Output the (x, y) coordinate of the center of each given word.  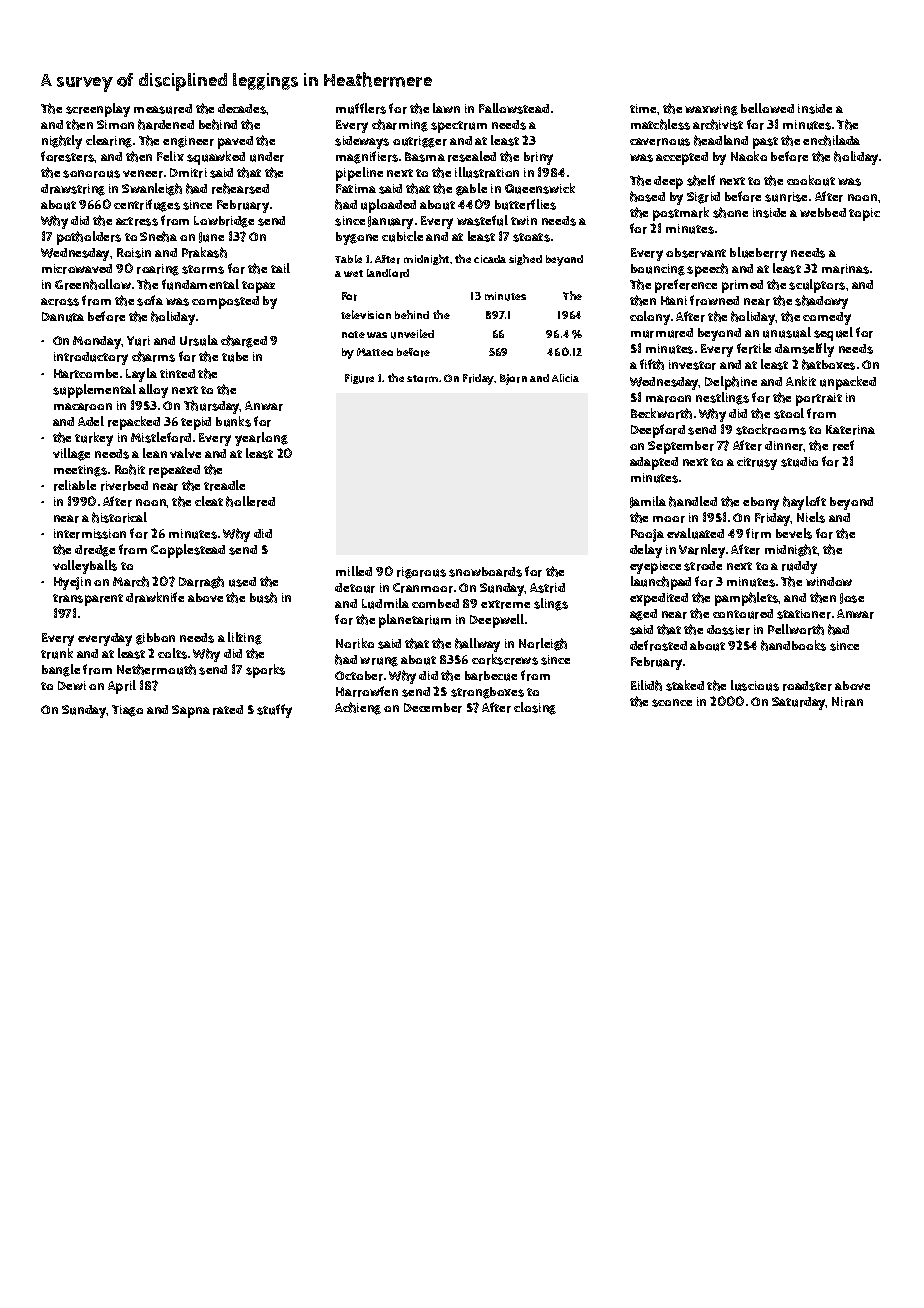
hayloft (804, 503)
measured (163, 109)
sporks (265, 671)
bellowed (767, 108)
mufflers (361, 108)
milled (354, 571)
